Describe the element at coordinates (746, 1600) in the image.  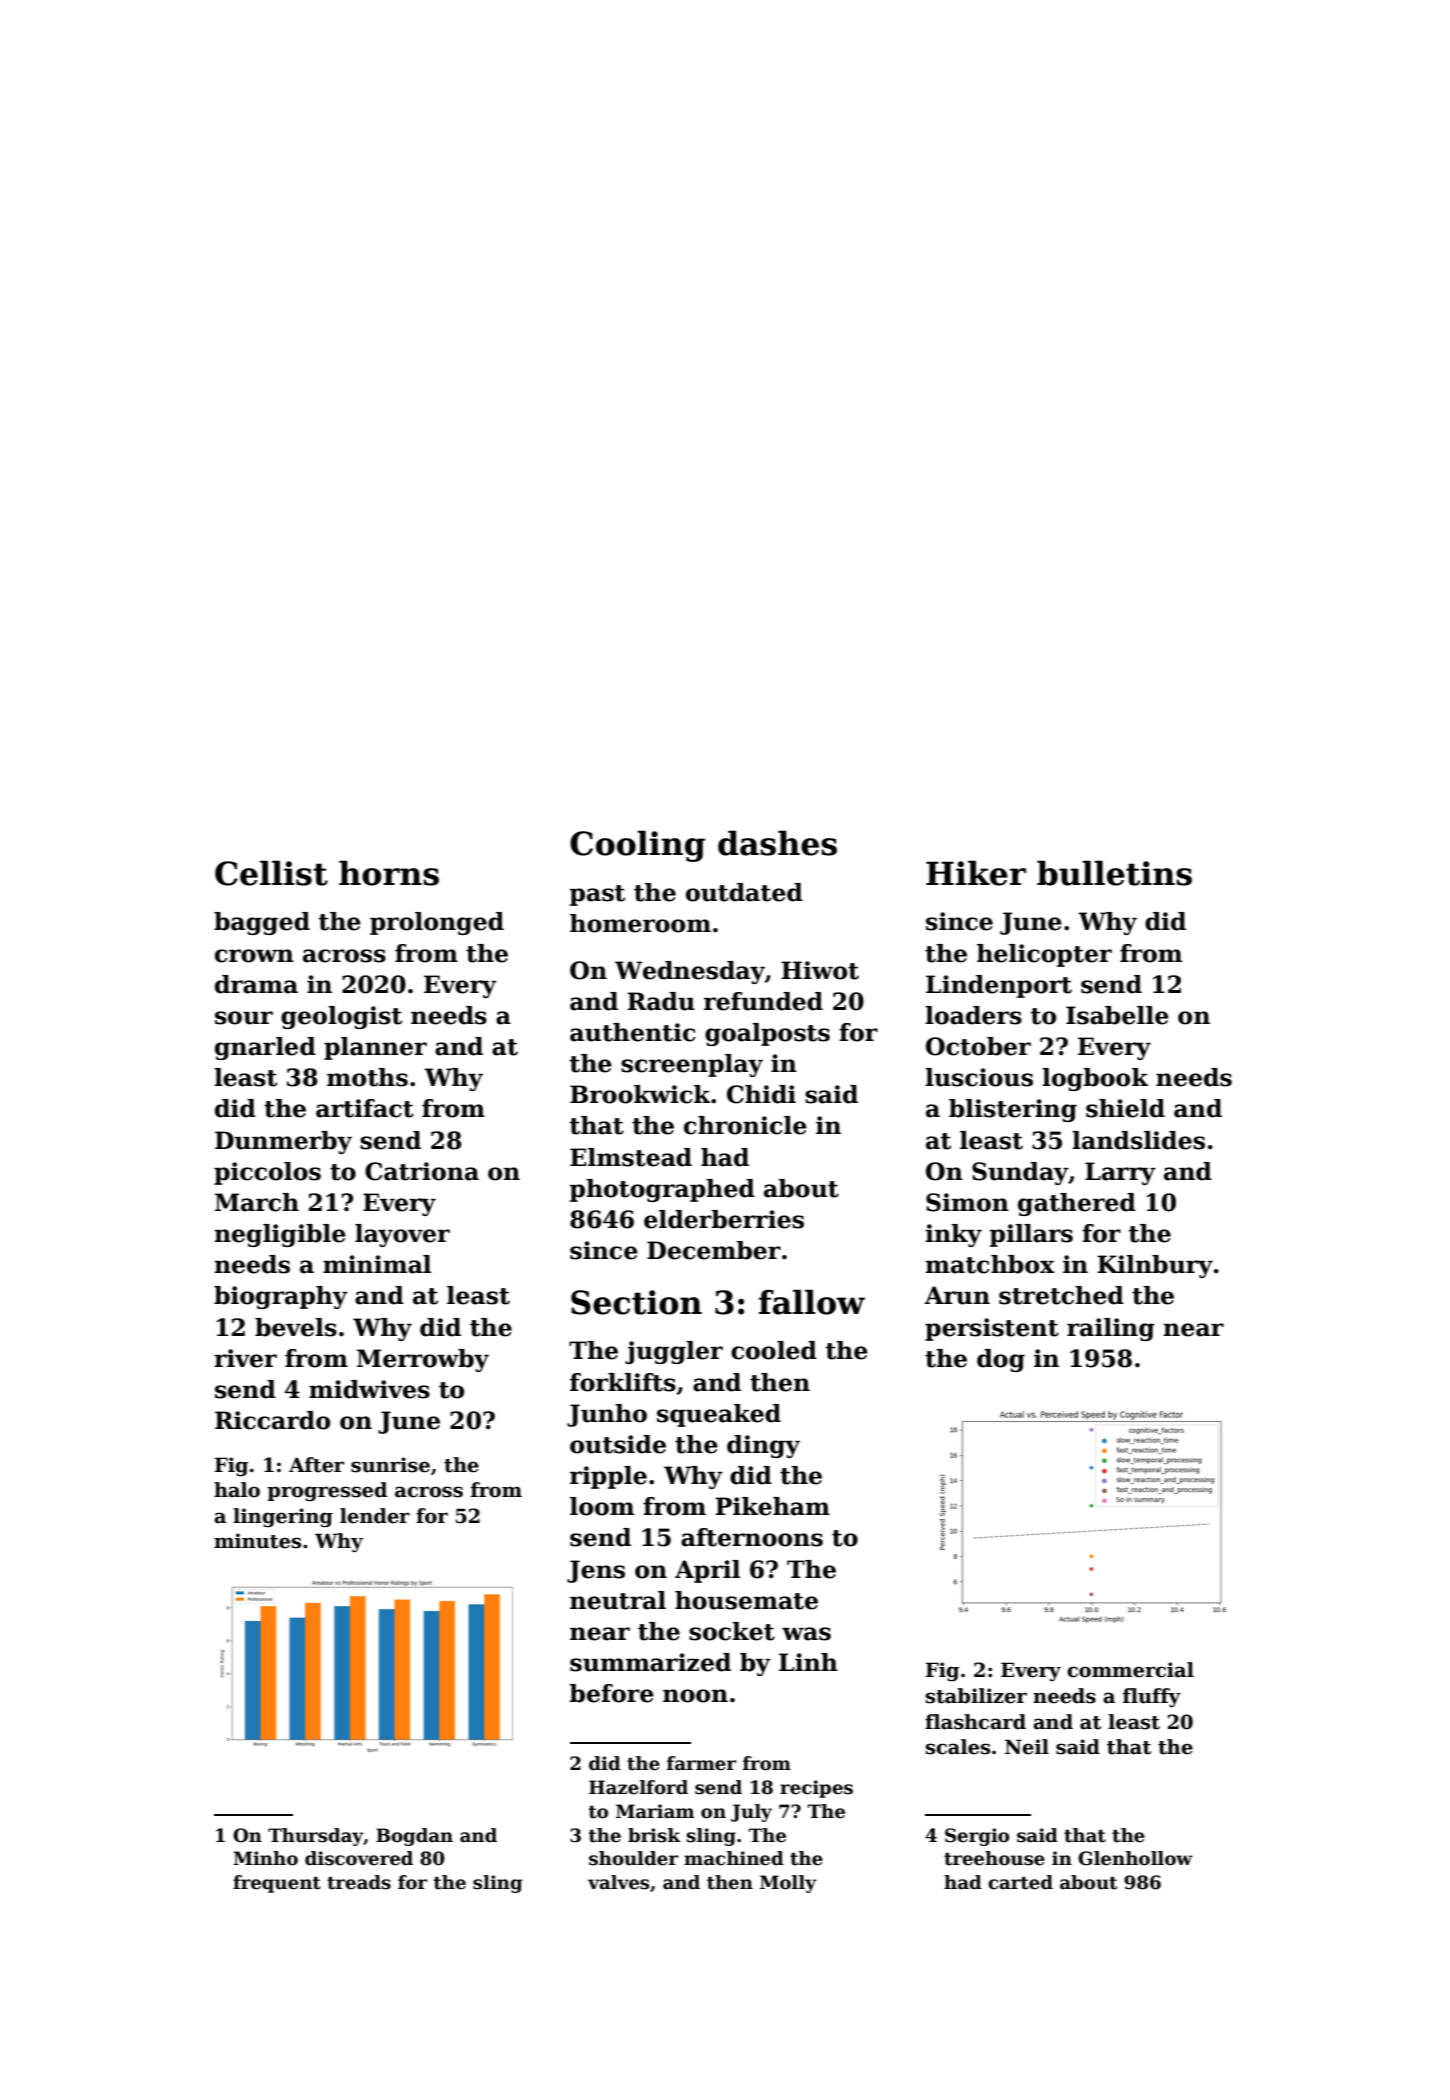
I see `housemate` at that location.
